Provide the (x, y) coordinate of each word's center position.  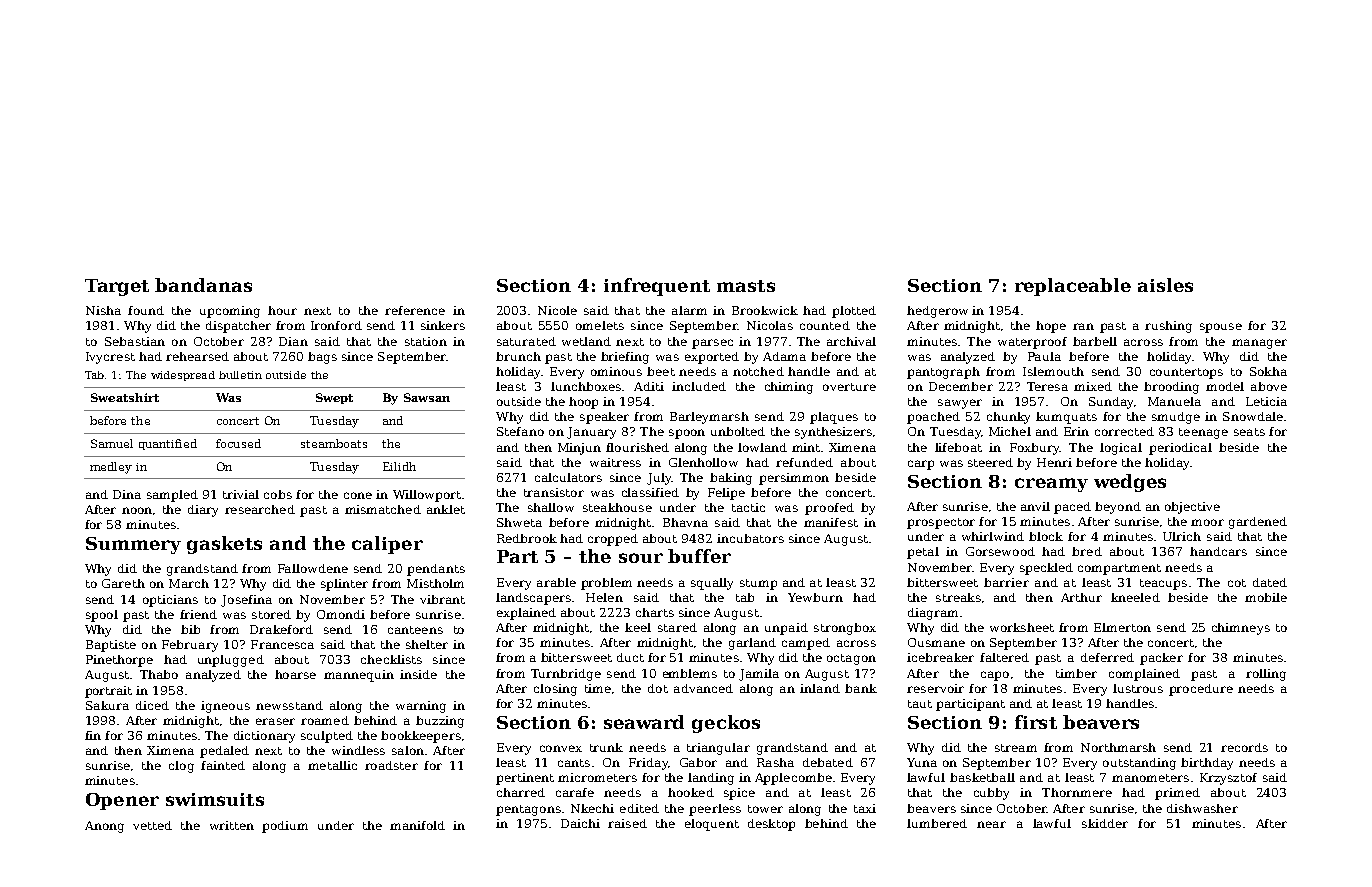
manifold (417, 825)
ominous (616, 371)
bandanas (203, 285)
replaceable (1073, 287)
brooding (1171, 388)
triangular (718, 749)
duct (630, 657)
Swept (334, 398)
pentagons (528, 810)
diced (152, 705)
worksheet (1022, 627)
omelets (600, 325)
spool (102, 616)
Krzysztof (1228, 779)
